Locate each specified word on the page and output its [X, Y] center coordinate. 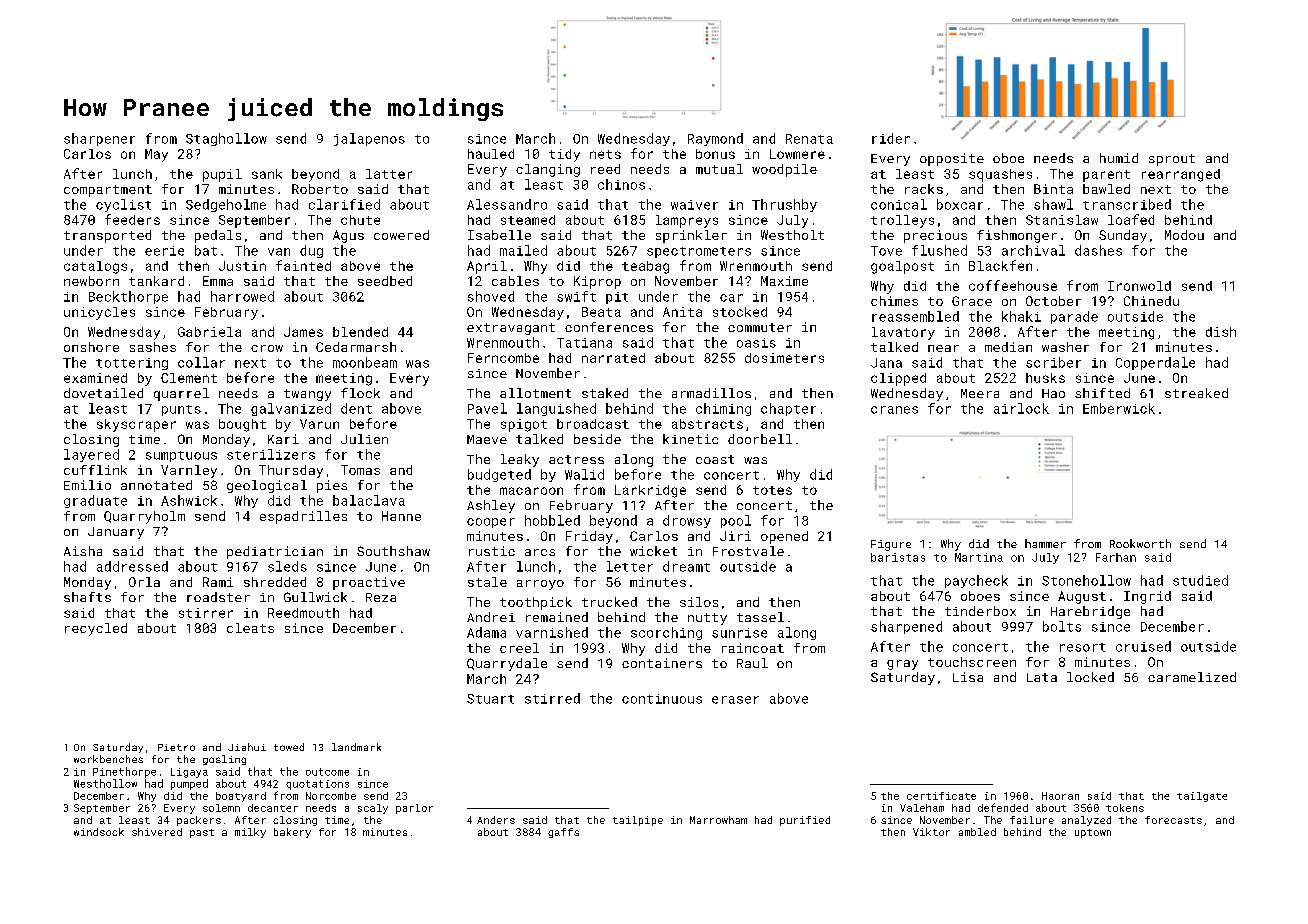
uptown [1093, 833]
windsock [99, 832]
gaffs [563, 833]
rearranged [1181, 175]
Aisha [83, 551]
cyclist [123, 205]
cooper [491, 523]
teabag [645, 267]
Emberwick [1119, 408]
